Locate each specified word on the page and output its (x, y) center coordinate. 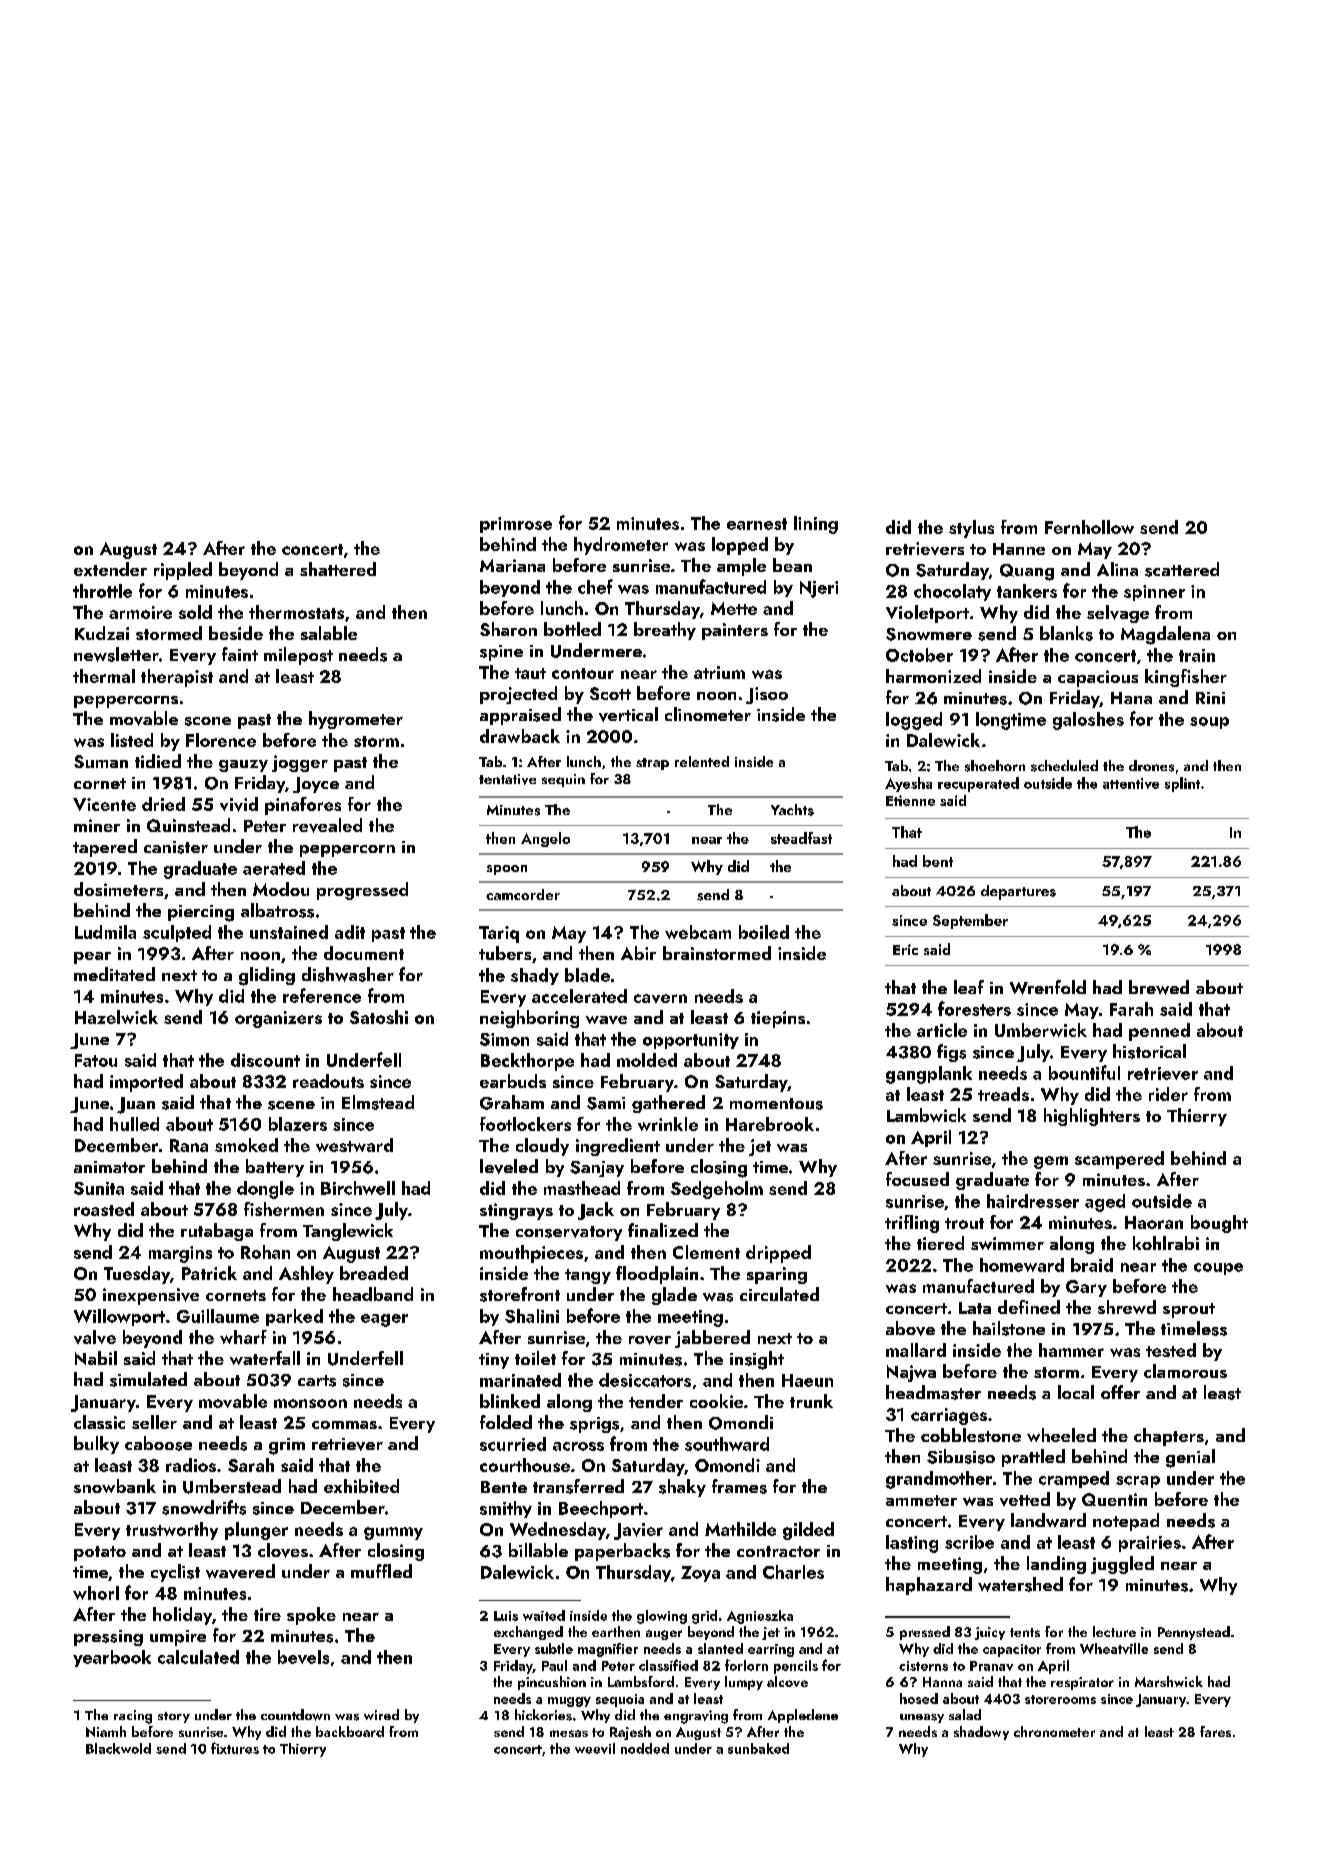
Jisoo (767, 695)
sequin (563, 780)
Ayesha (908, 784)
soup (1209, 723)
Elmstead (378, 1102)
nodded (645, 1748)
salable (329, 633)
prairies (1150, 1544)
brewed (1159, 987)
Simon (504, 1039)
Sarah (251, 1465)
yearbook (112, 1658)
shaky (682, 1488)
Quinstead (188, 825)
